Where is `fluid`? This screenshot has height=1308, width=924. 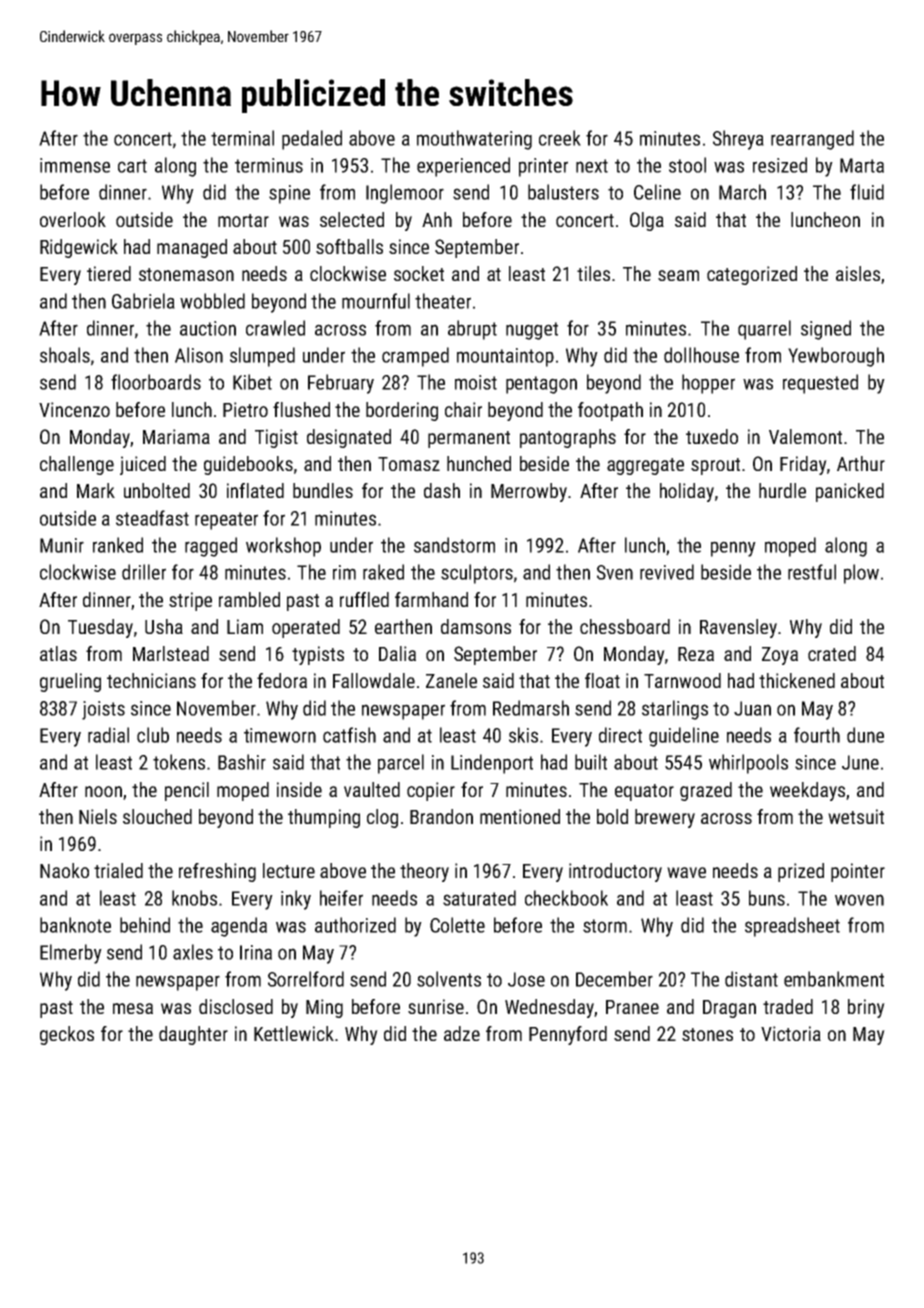 fluid is located at coordinates (867, 192).
